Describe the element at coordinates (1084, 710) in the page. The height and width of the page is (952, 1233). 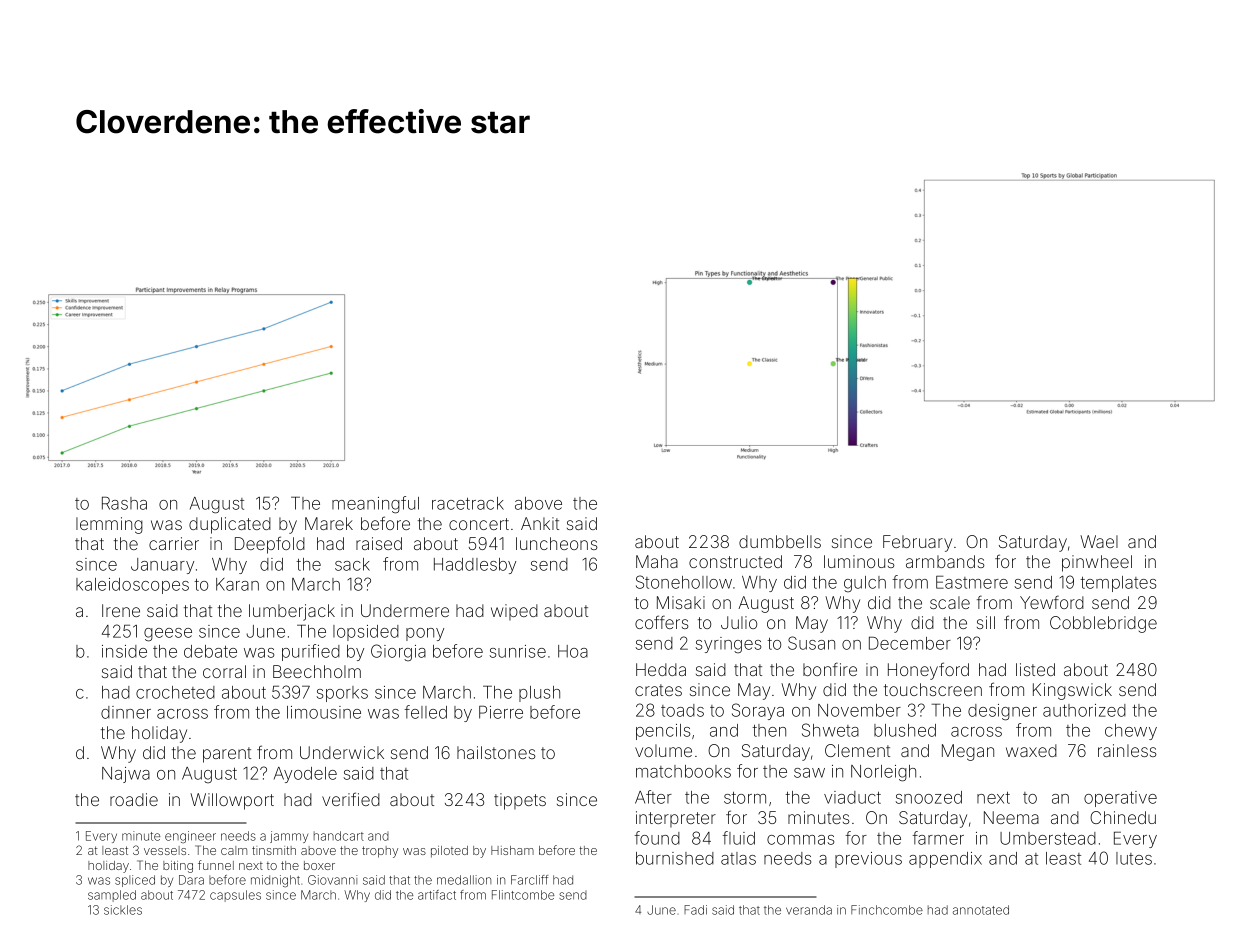
I see `authorized` at that location.
